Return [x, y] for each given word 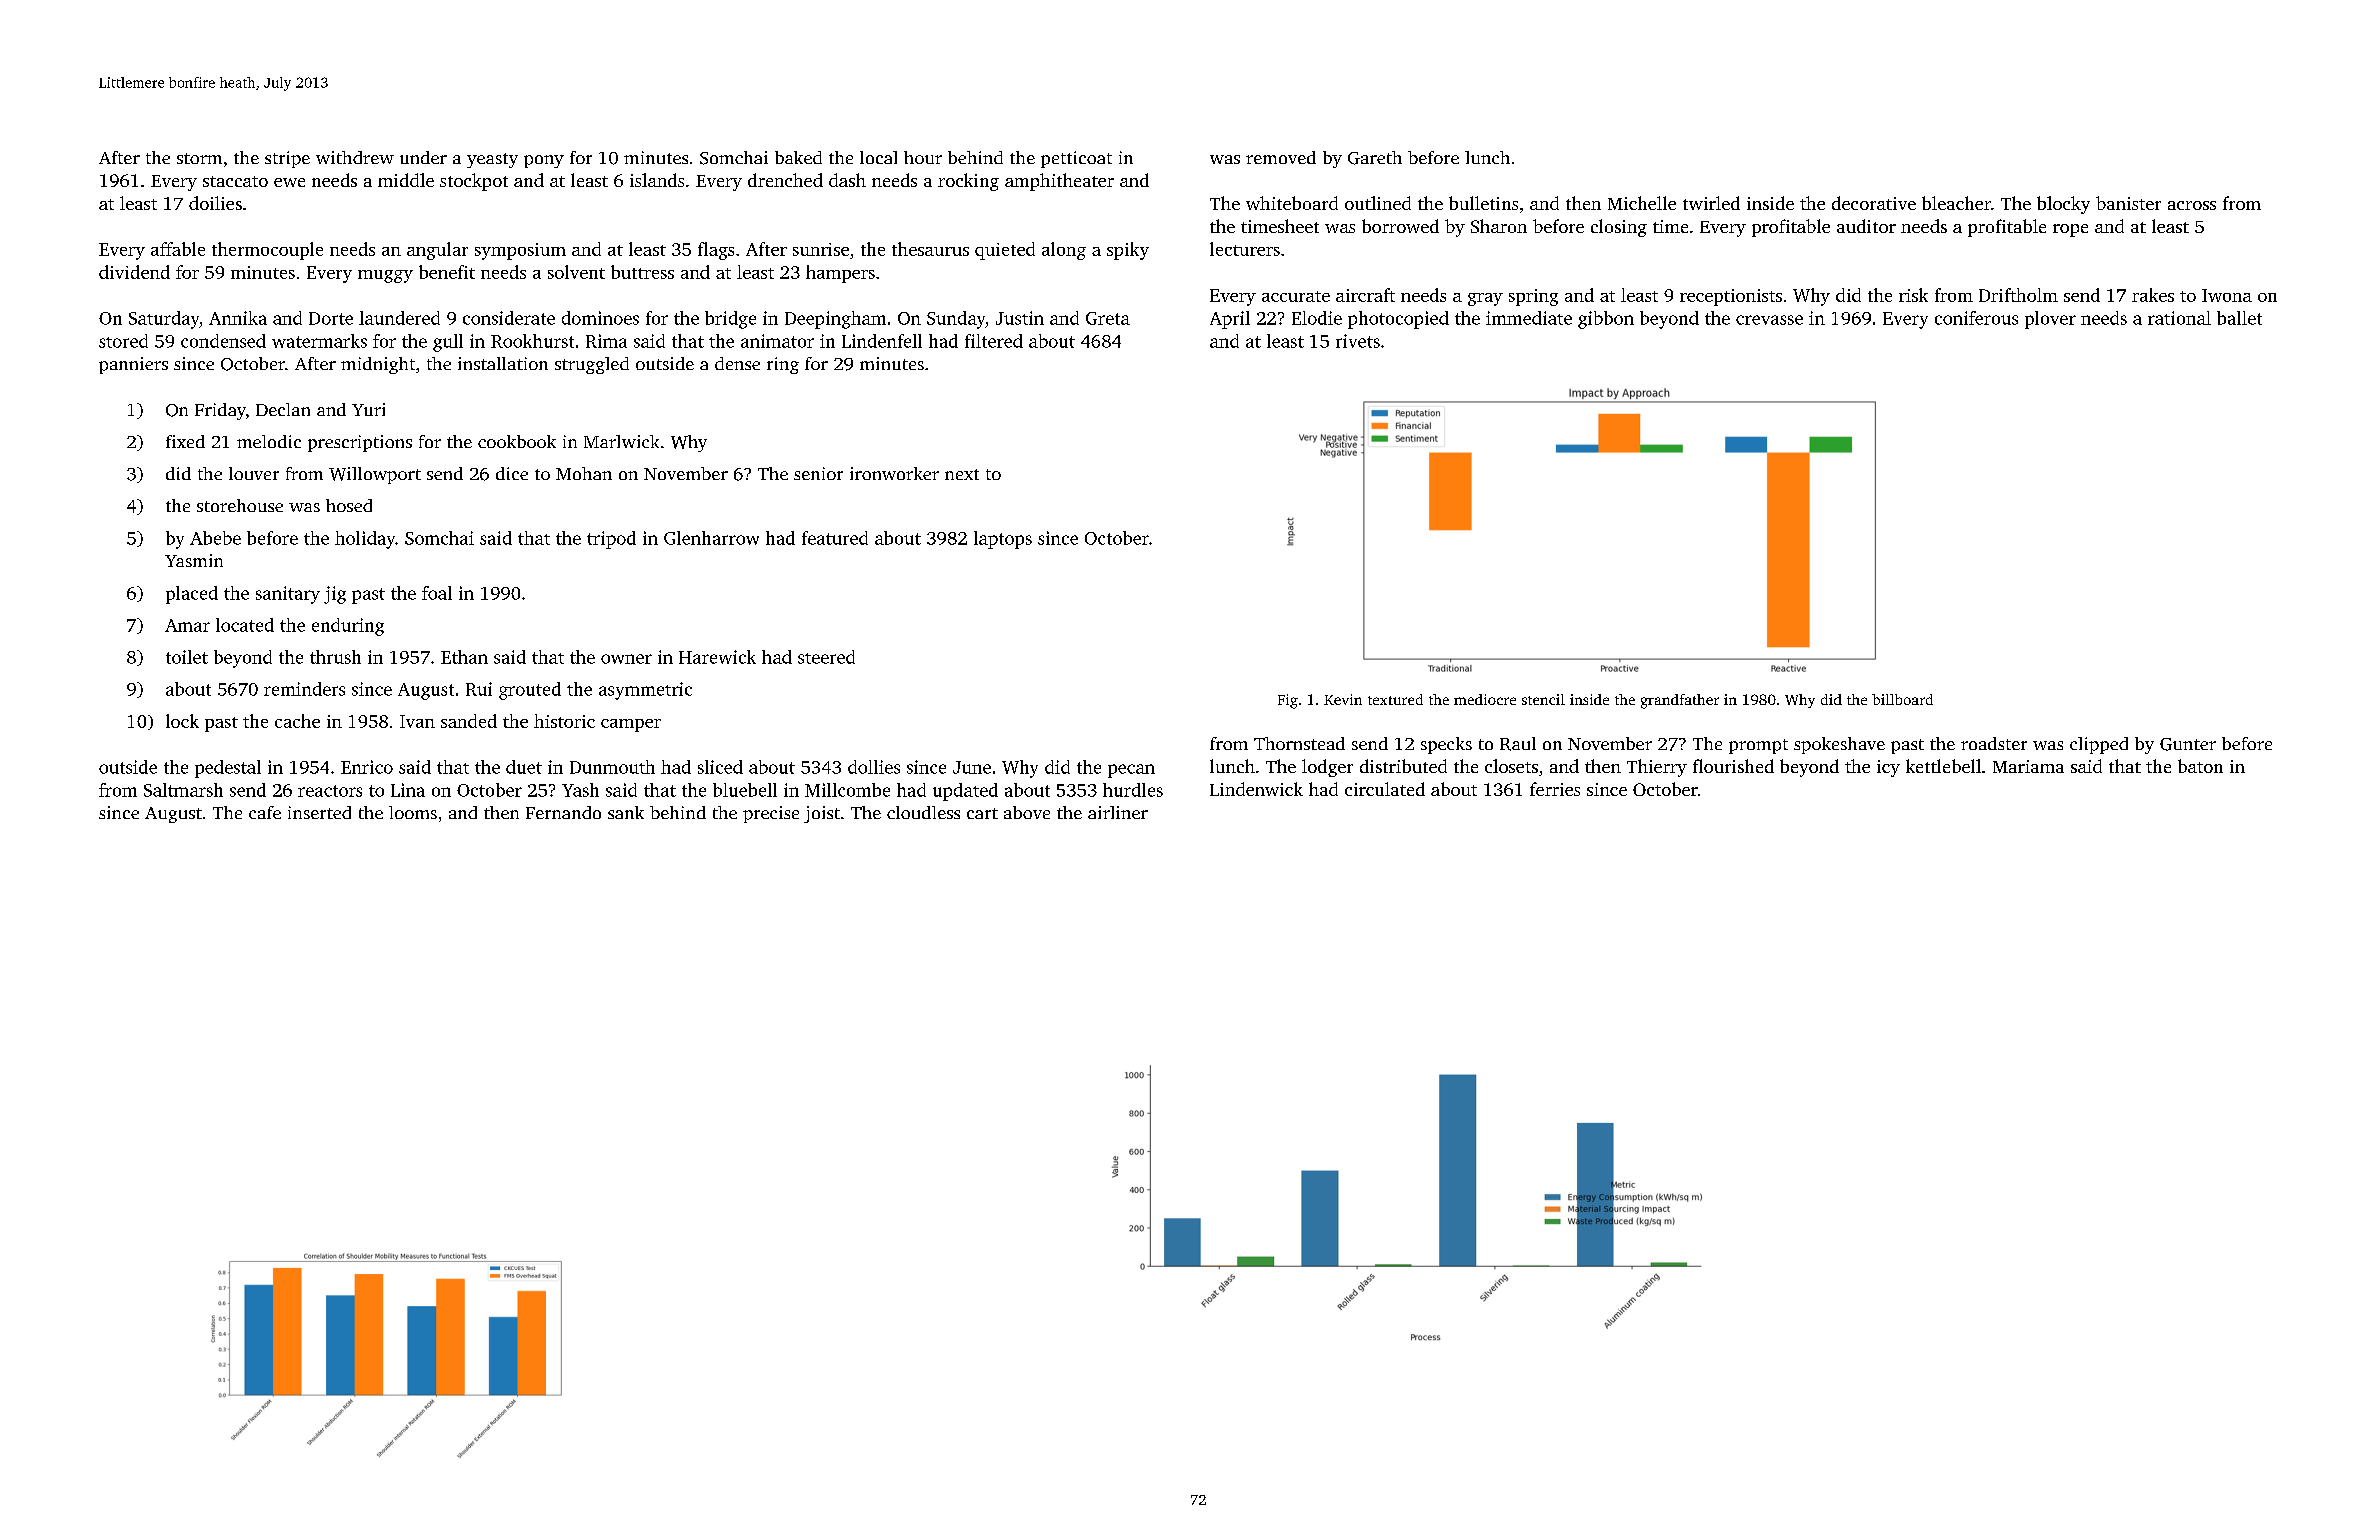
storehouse [240, 505]
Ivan [417, 721]
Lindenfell [882, 341]
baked [798, 157]
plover [2050, 320]
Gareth [1375, 158]
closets [1511, 766]
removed [1281, 157]
